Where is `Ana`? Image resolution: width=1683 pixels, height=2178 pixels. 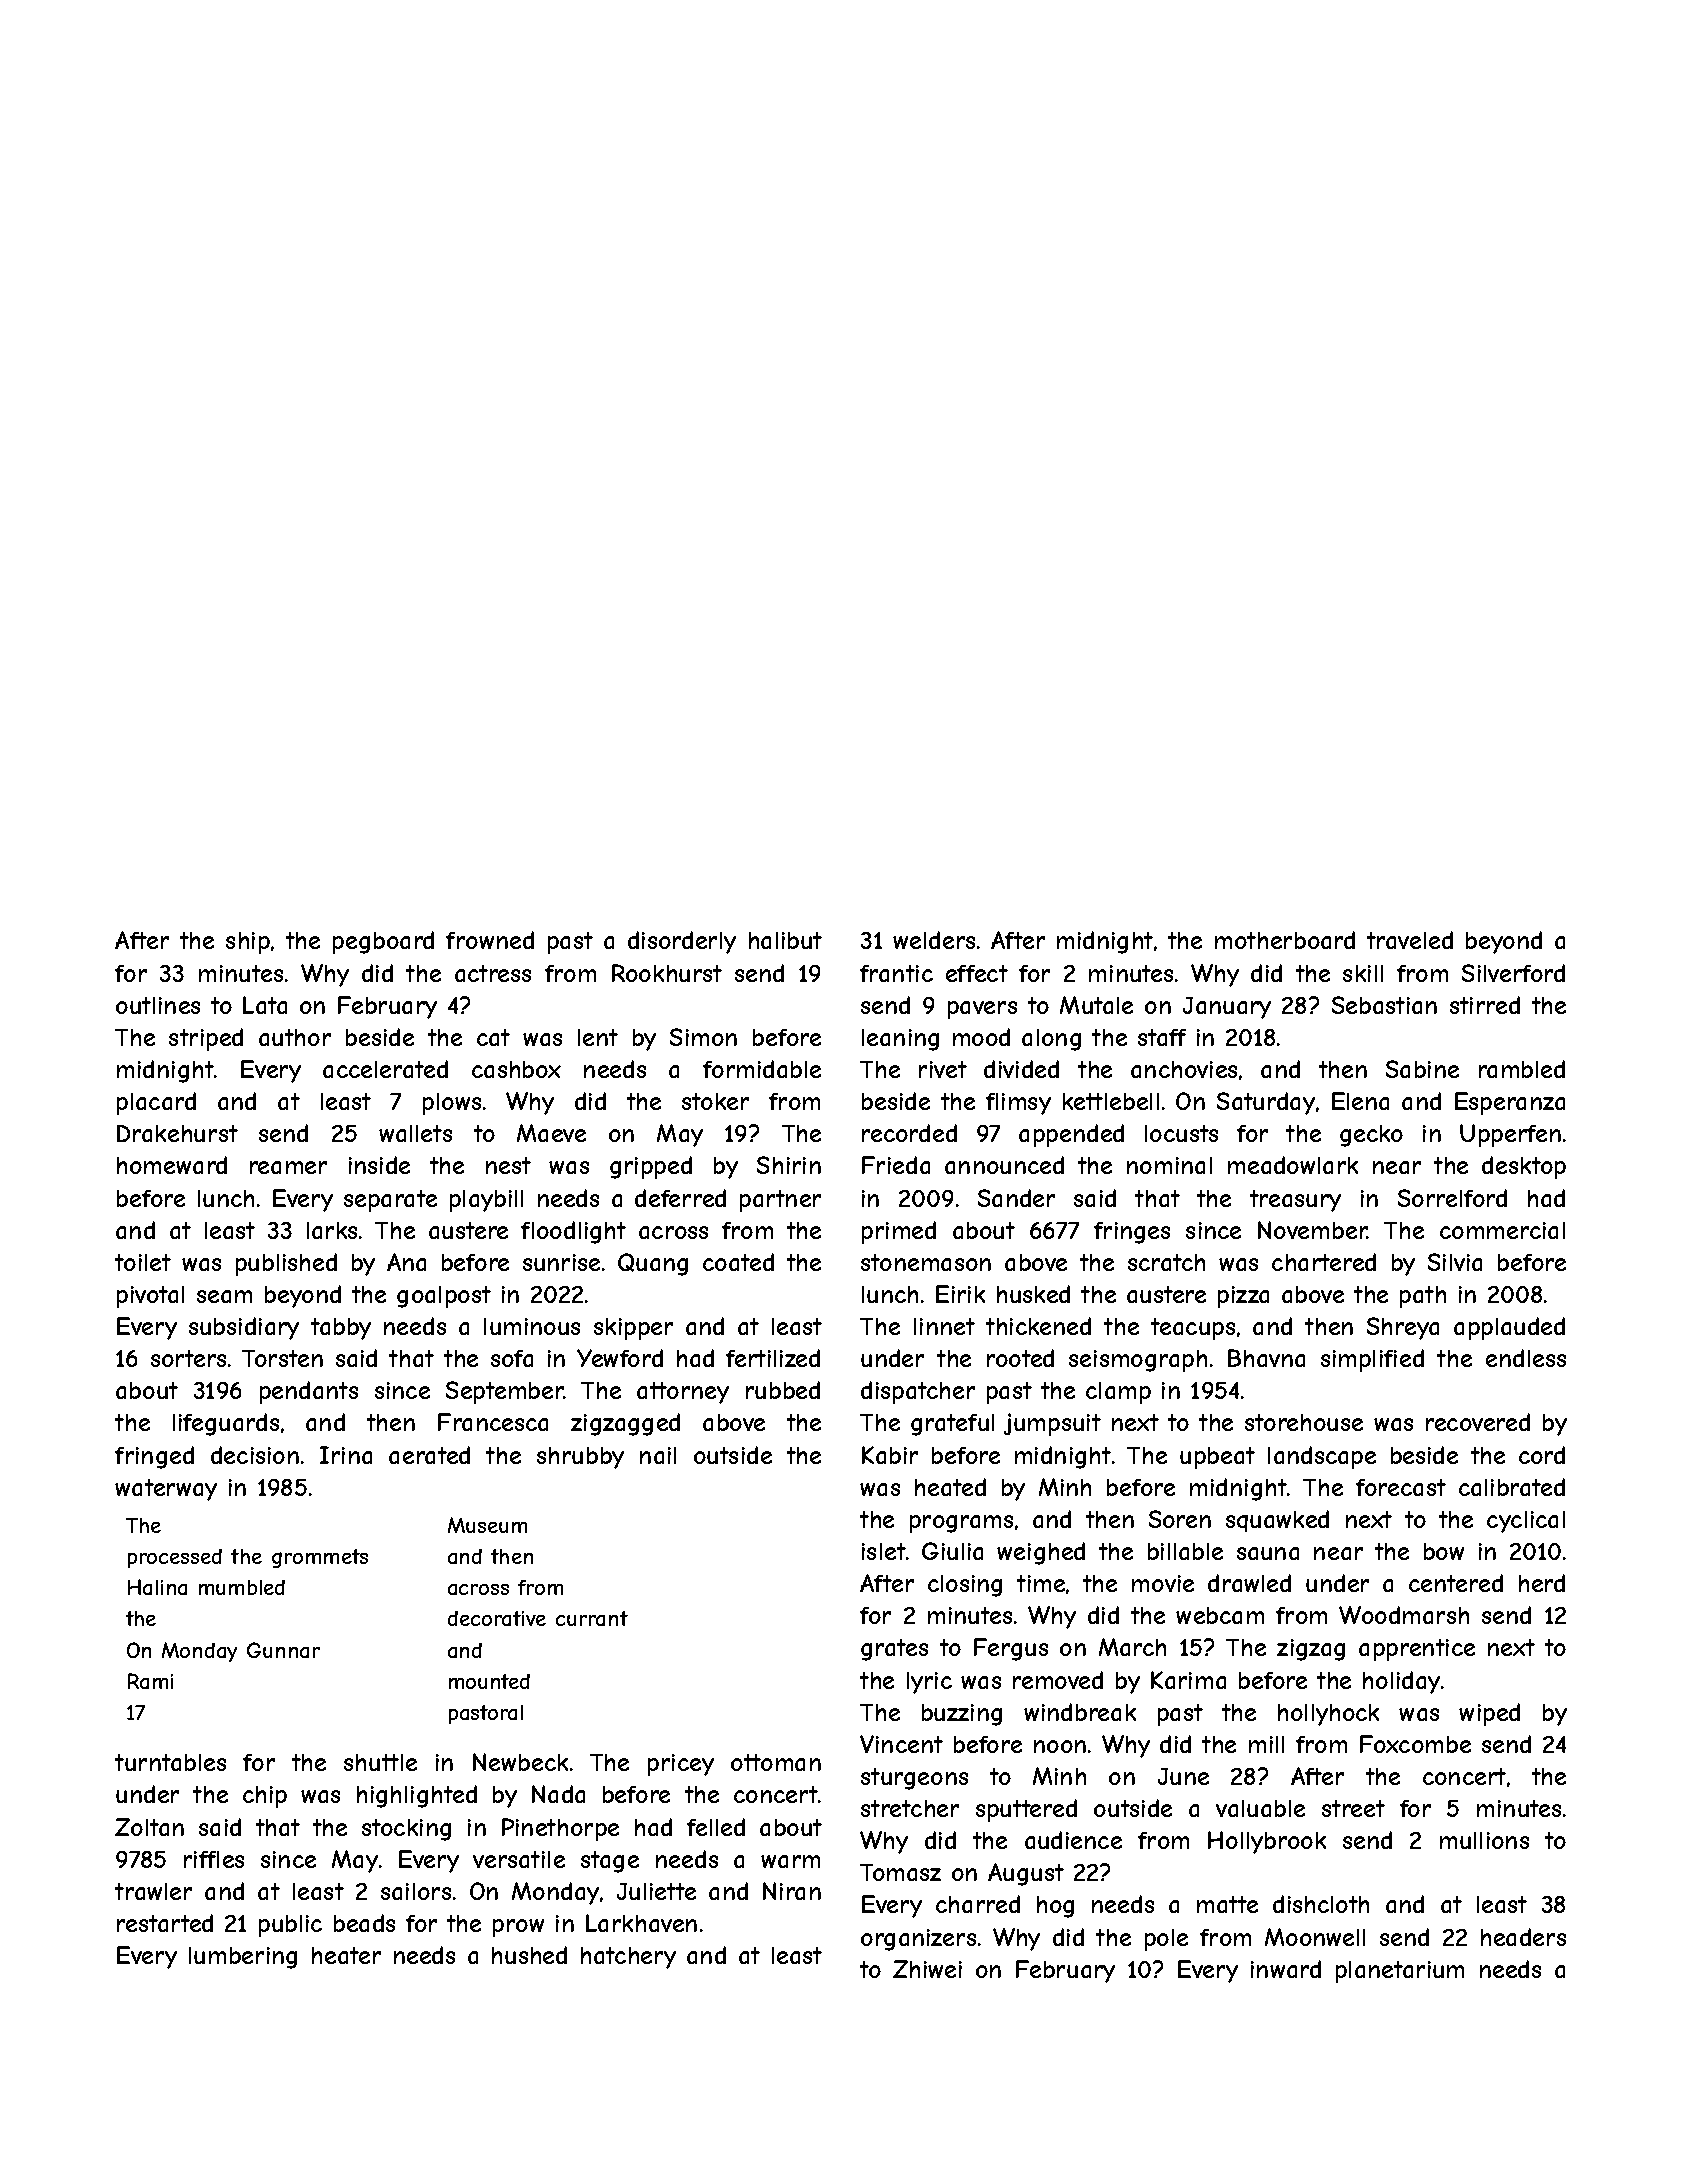
Ana is located at coordinates (406, 1262).
